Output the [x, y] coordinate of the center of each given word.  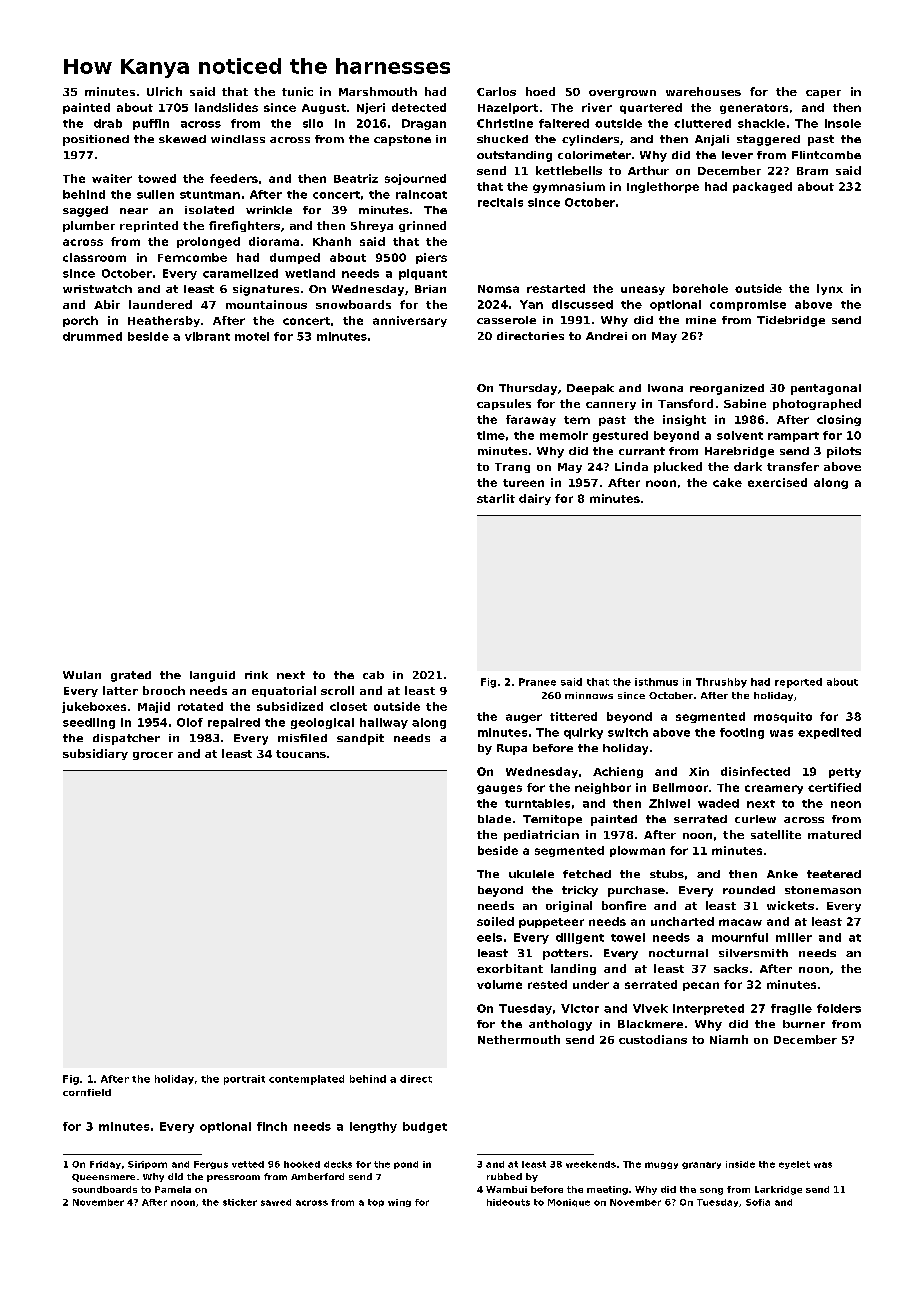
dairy [535, 499]
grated [131, 676]
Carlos [496, 91]
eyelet [794, 1165]
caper [823, 94]
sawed [276, 1202]
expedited [829, 733]
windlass [238, 139]
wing [399, 1203]
